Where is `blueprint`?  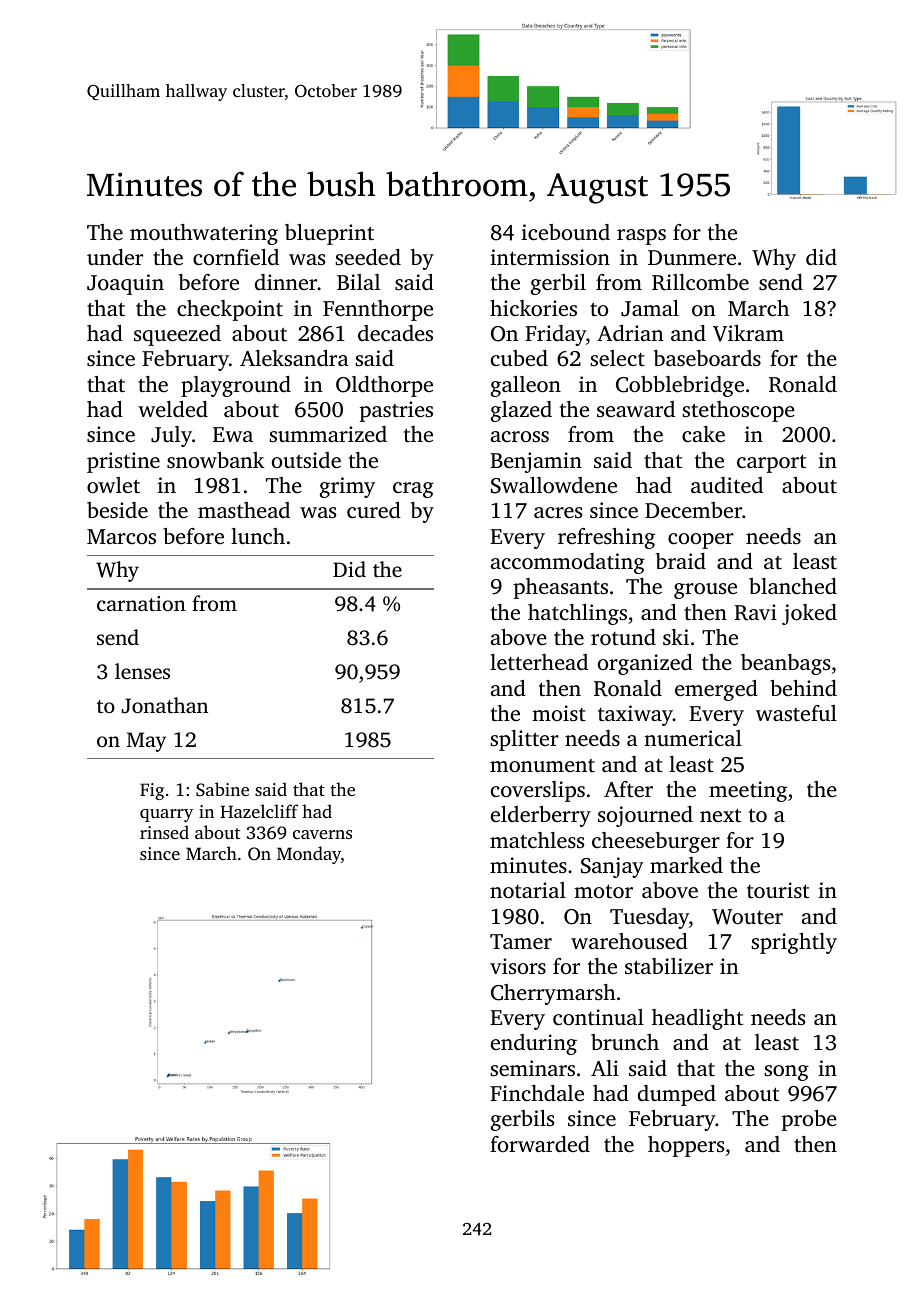
blueprint is located at coordinates (329, 234).
